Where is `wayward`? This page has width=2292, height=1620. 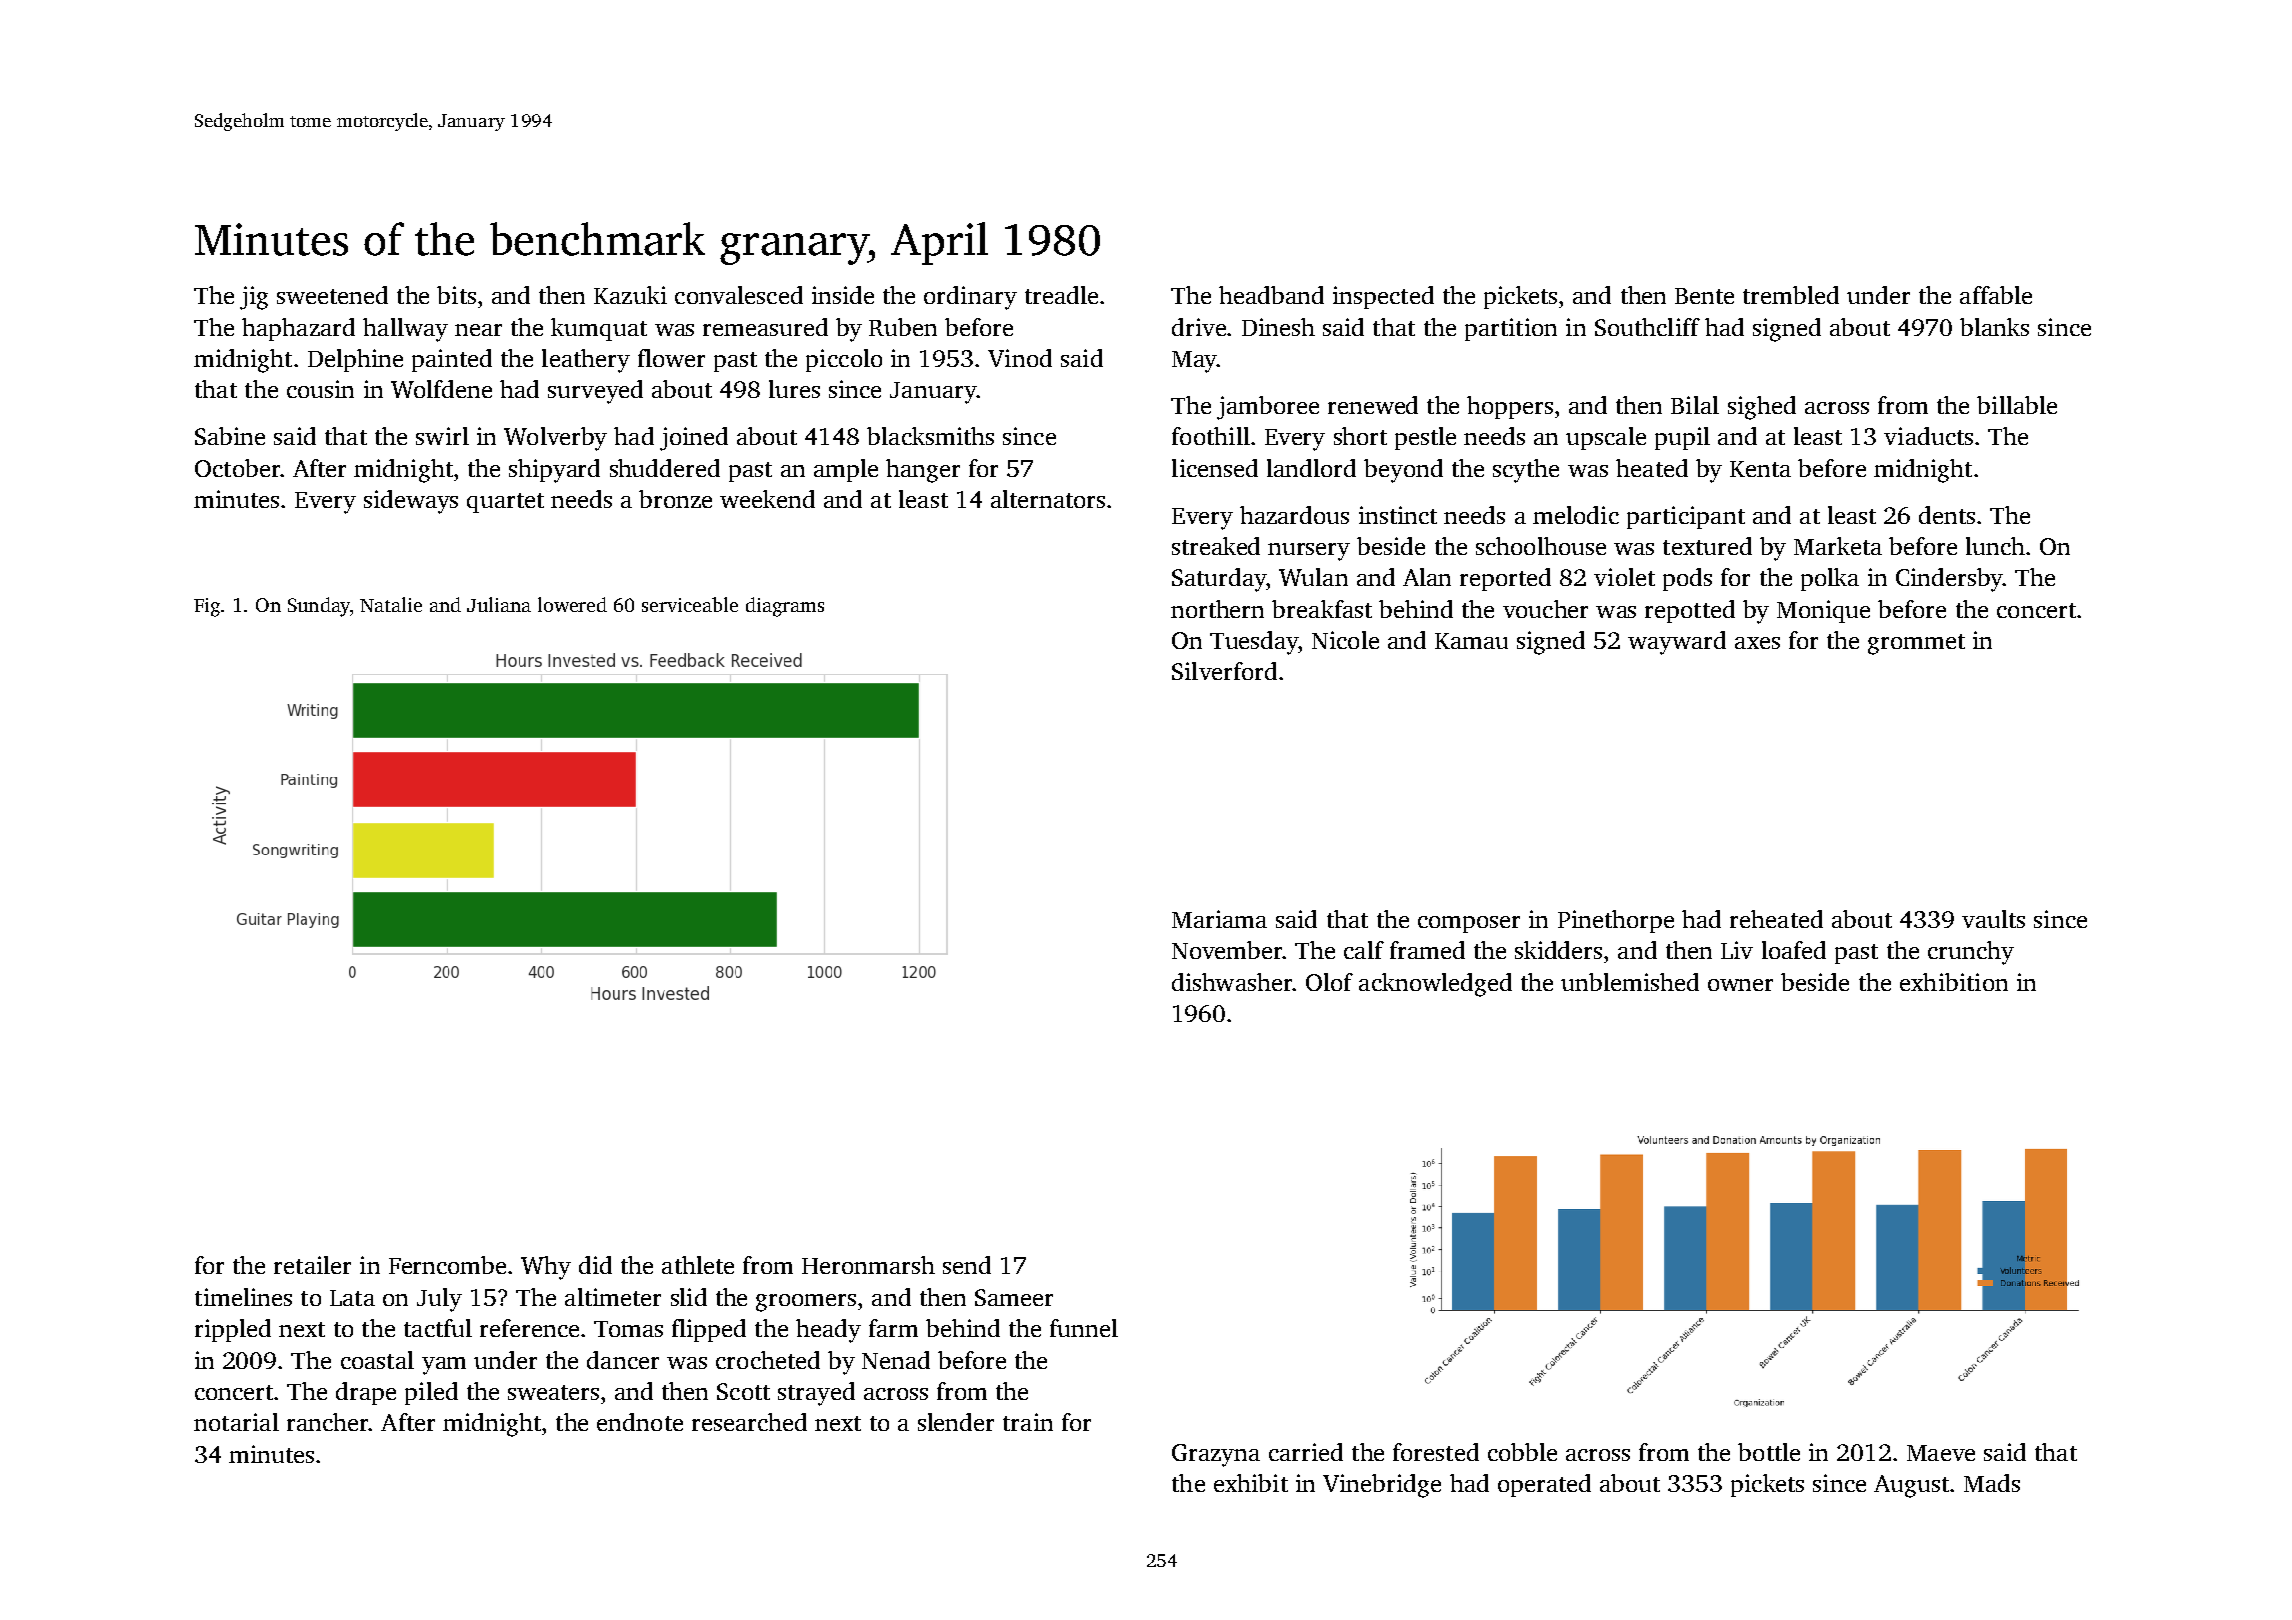
wayward is located at coordinates (1677, 643).
